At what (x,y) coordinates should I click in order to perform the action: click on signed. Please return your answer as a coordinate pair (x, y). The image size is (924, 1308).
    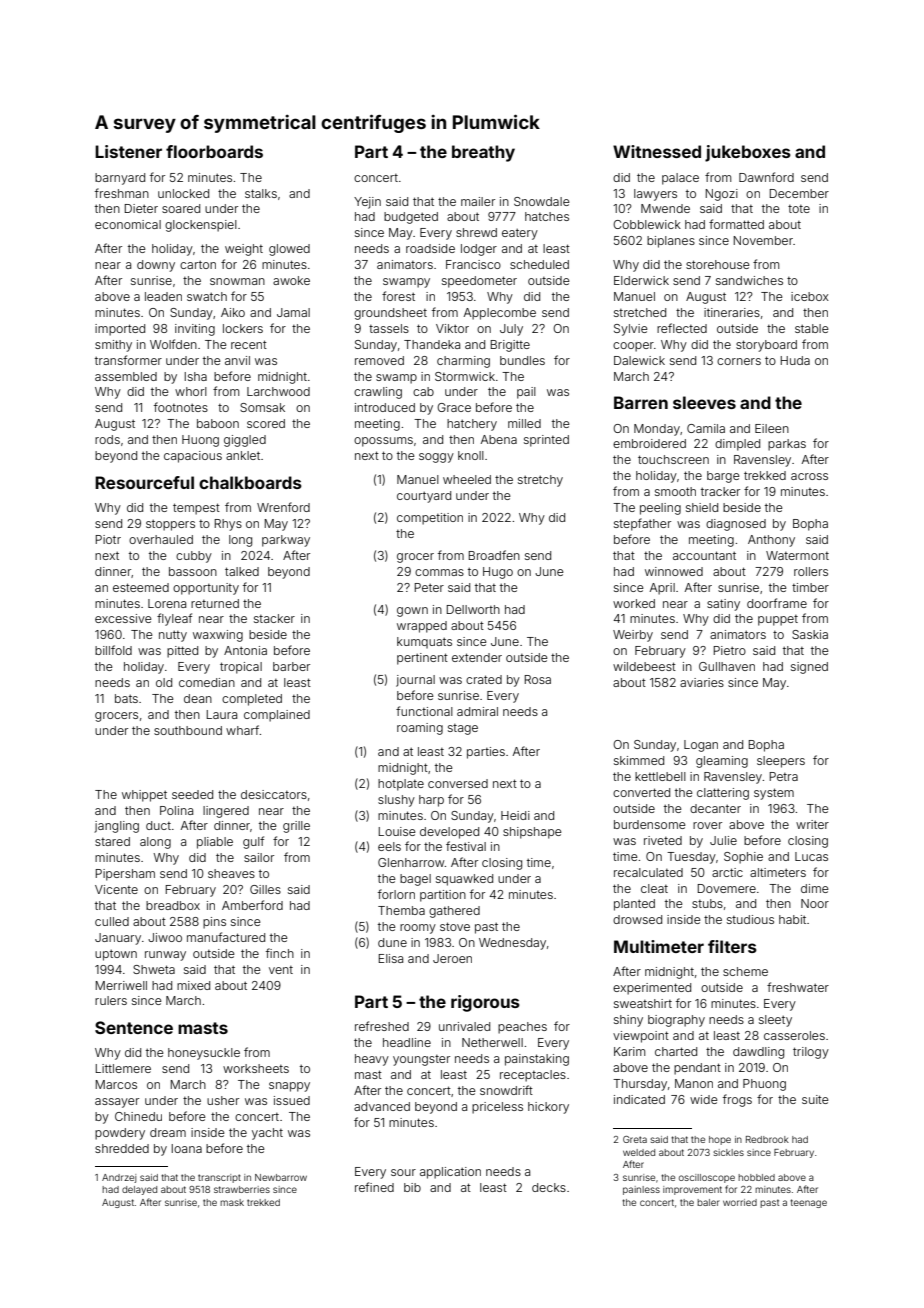
    Looking at the image, I should click on (809, 668).
